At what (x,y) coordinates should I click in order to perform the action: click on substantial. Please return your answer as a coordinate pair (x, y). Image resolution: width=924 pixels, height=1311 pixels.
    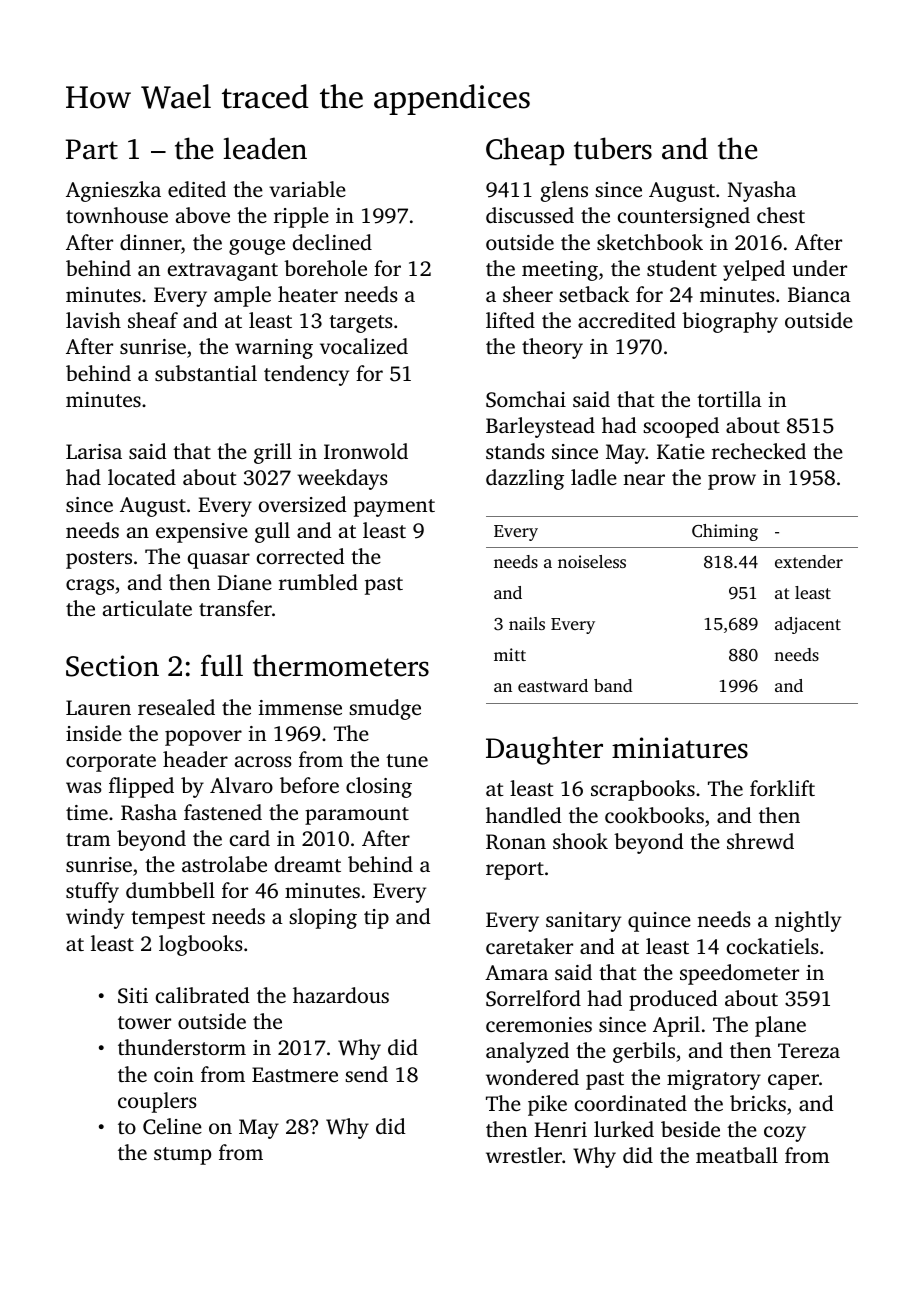
    Looking at the image, I should click on (206, 373).
